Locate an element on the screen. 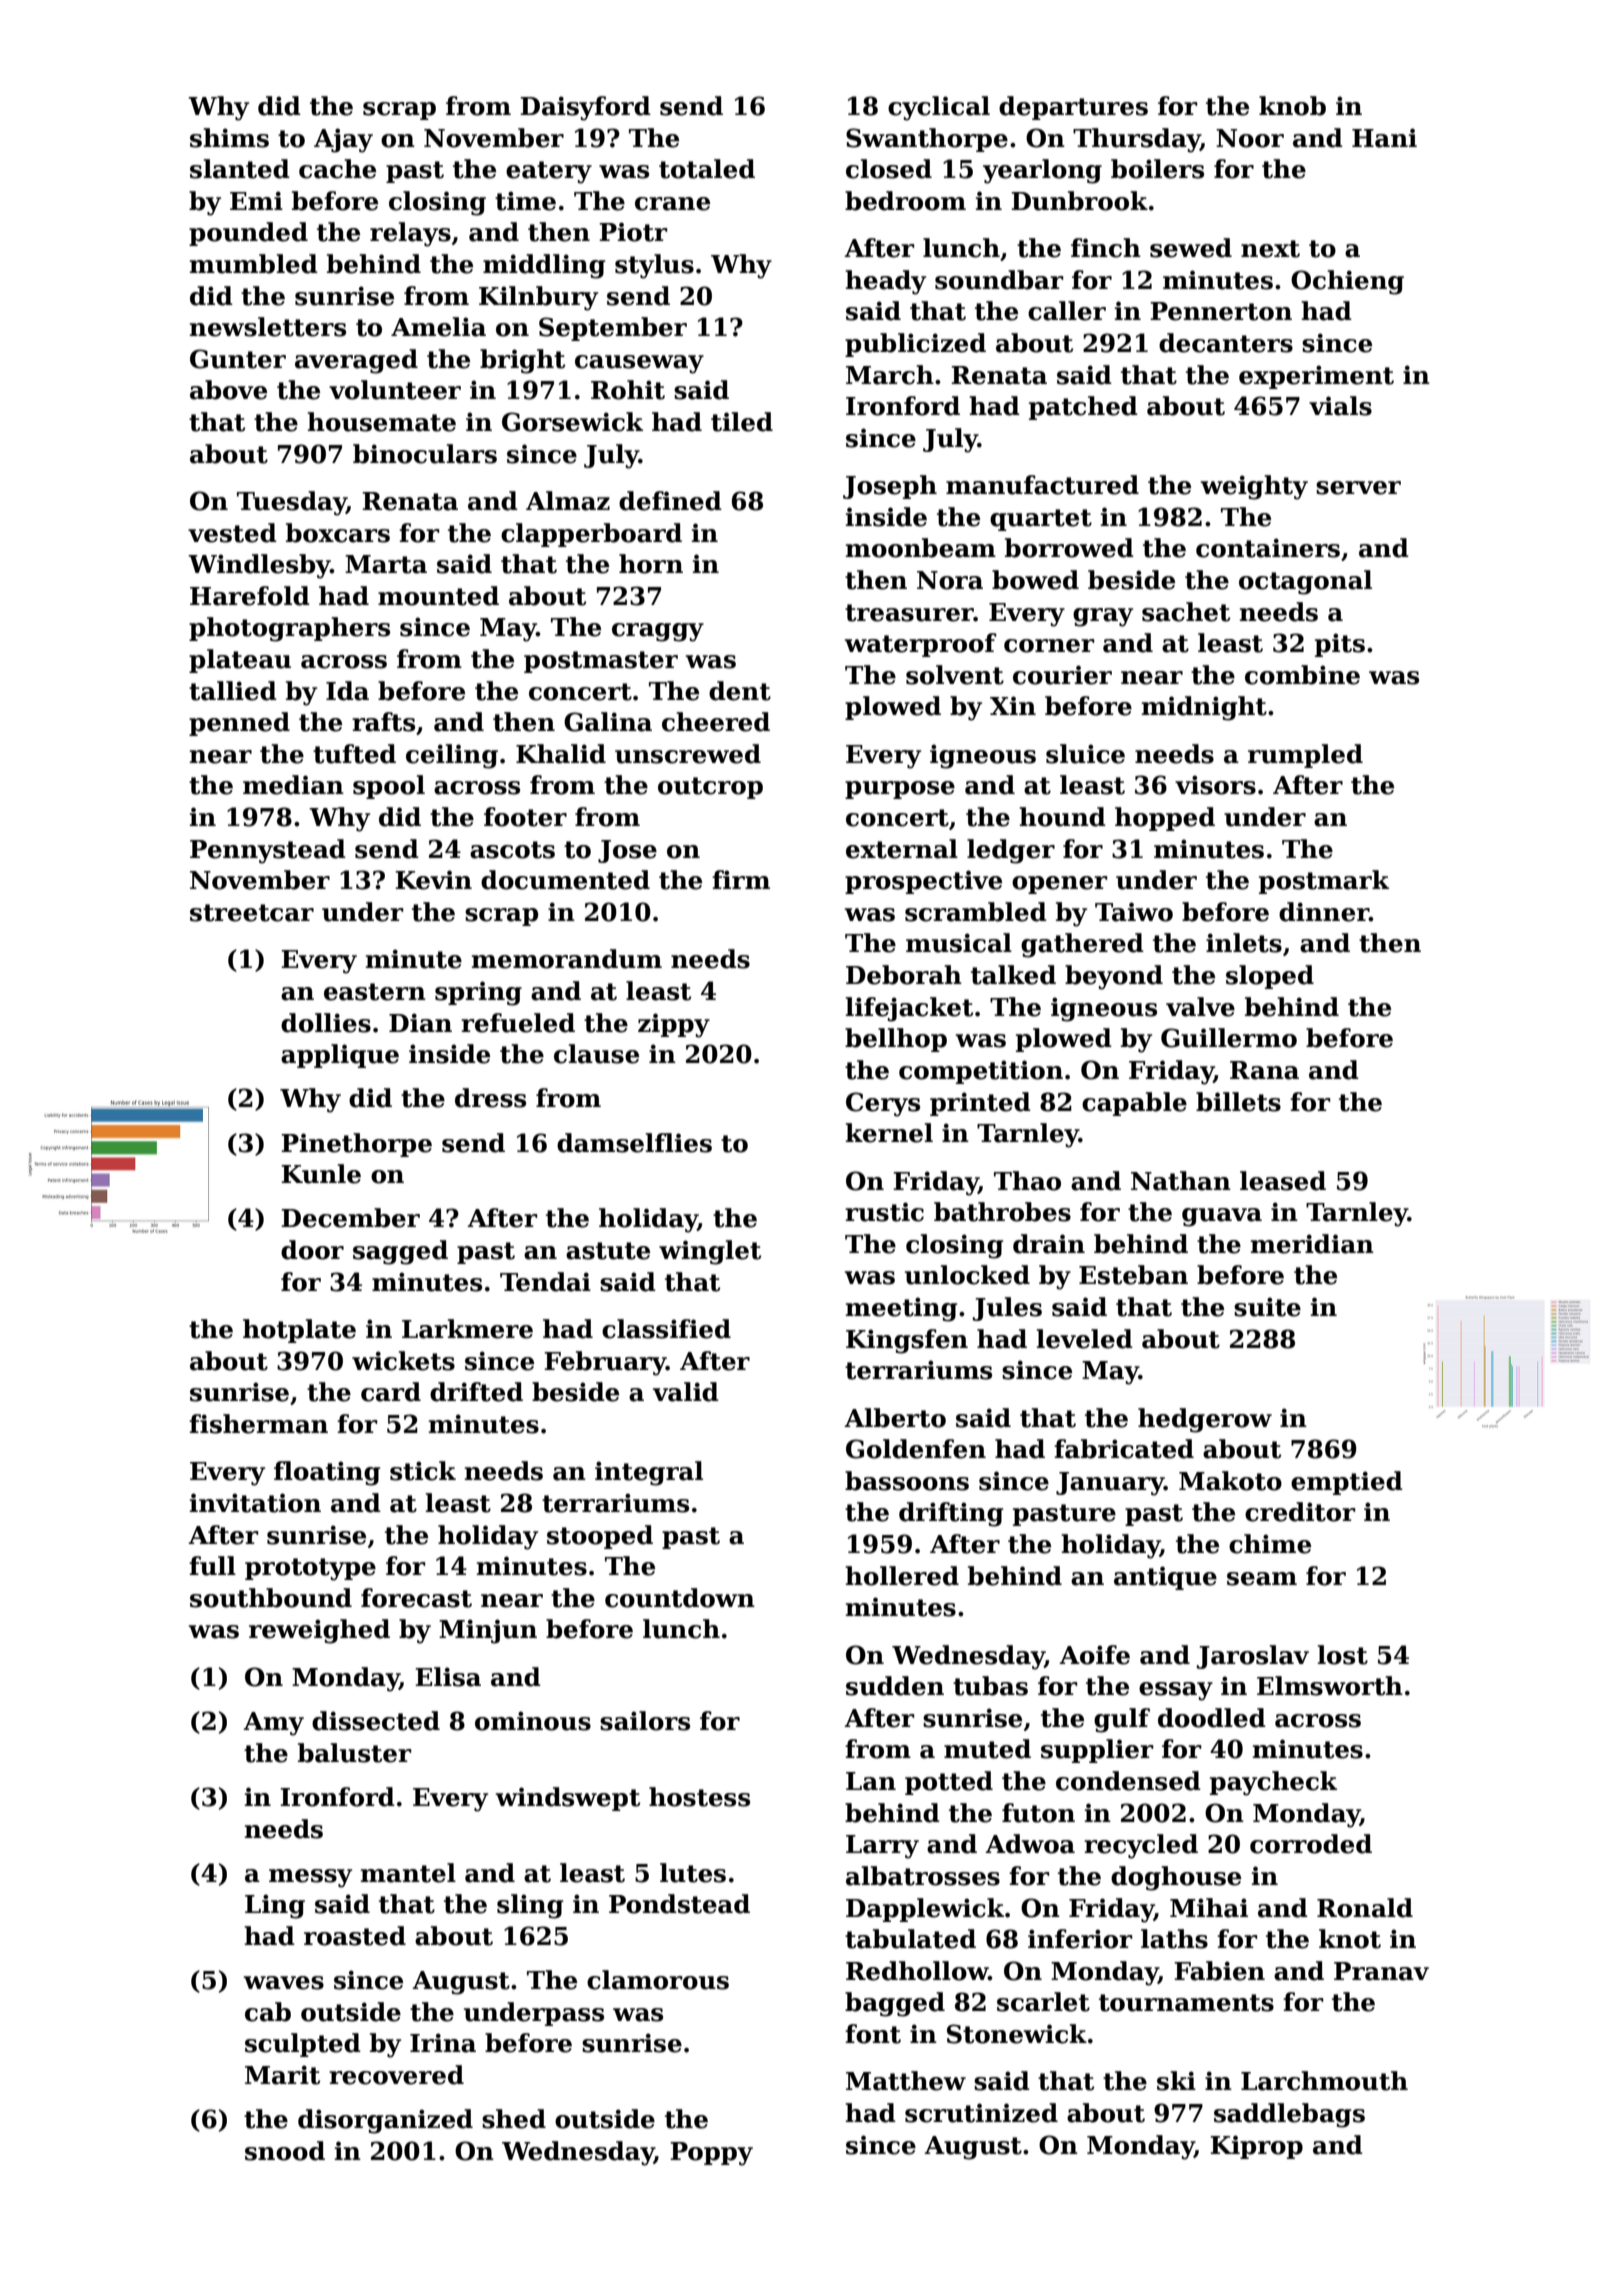 This screenshot has height=2292, width=1620. streetcar is located at coordinates (252, 913).
